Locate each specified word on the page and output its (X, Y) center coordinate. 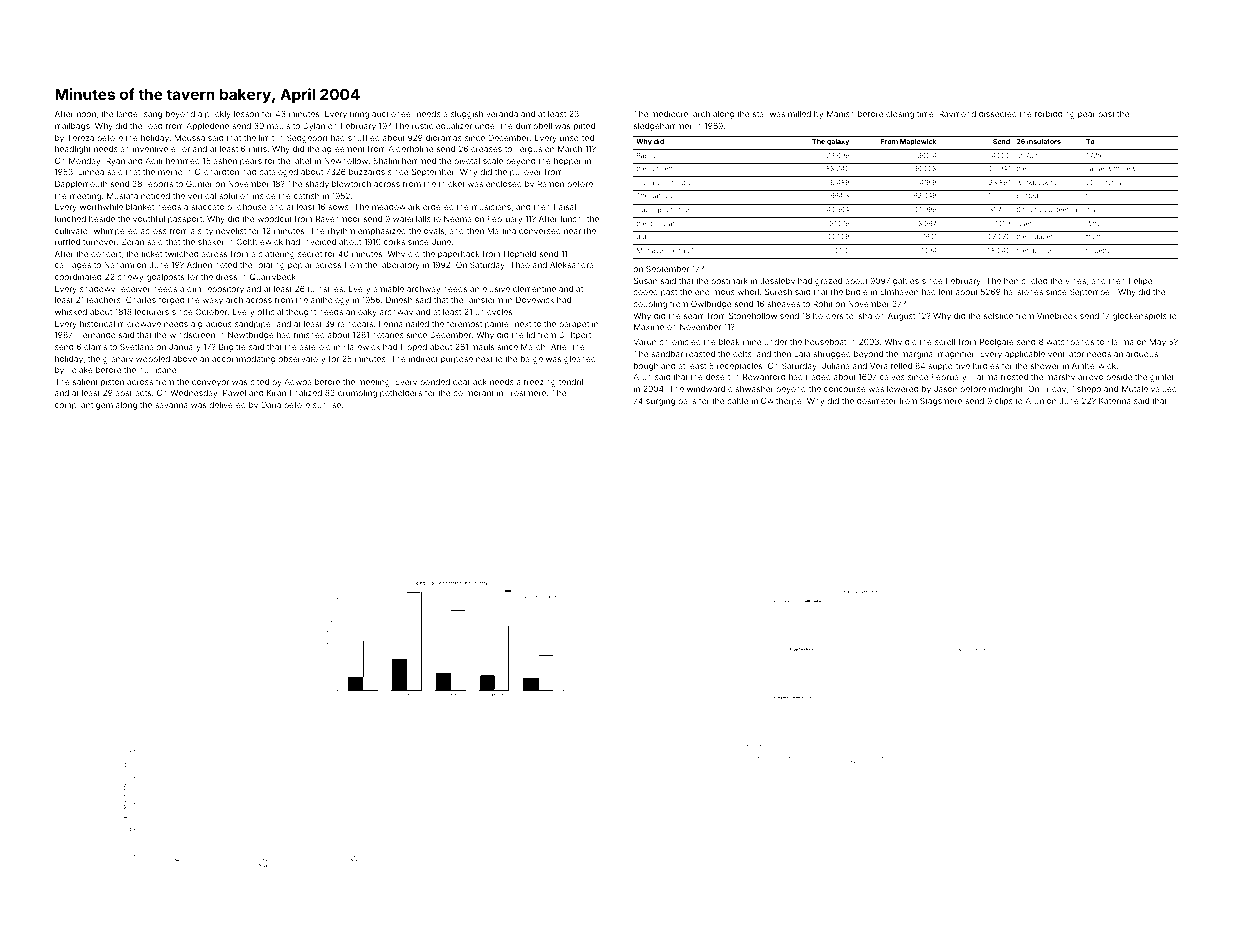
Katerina (1115, 401)
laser (1024, 223)
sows (338, 207)
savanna (171, 405)
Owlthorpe (781, 401)
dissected (998, 114)
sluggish (467, 115)
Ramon (551, 184)
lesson (246, 114)
